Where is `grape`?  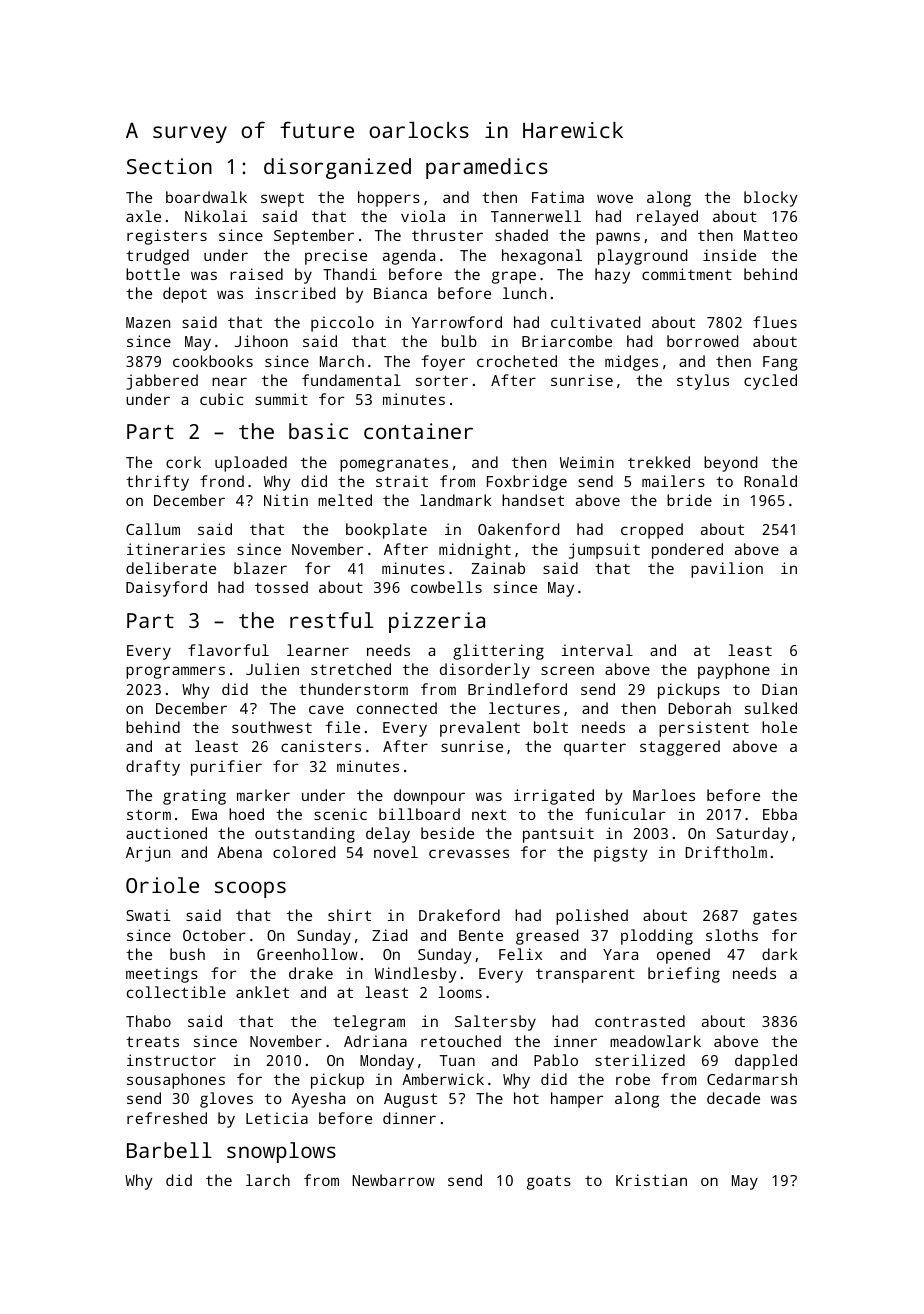
grape is located at coordinates (514, 277).
